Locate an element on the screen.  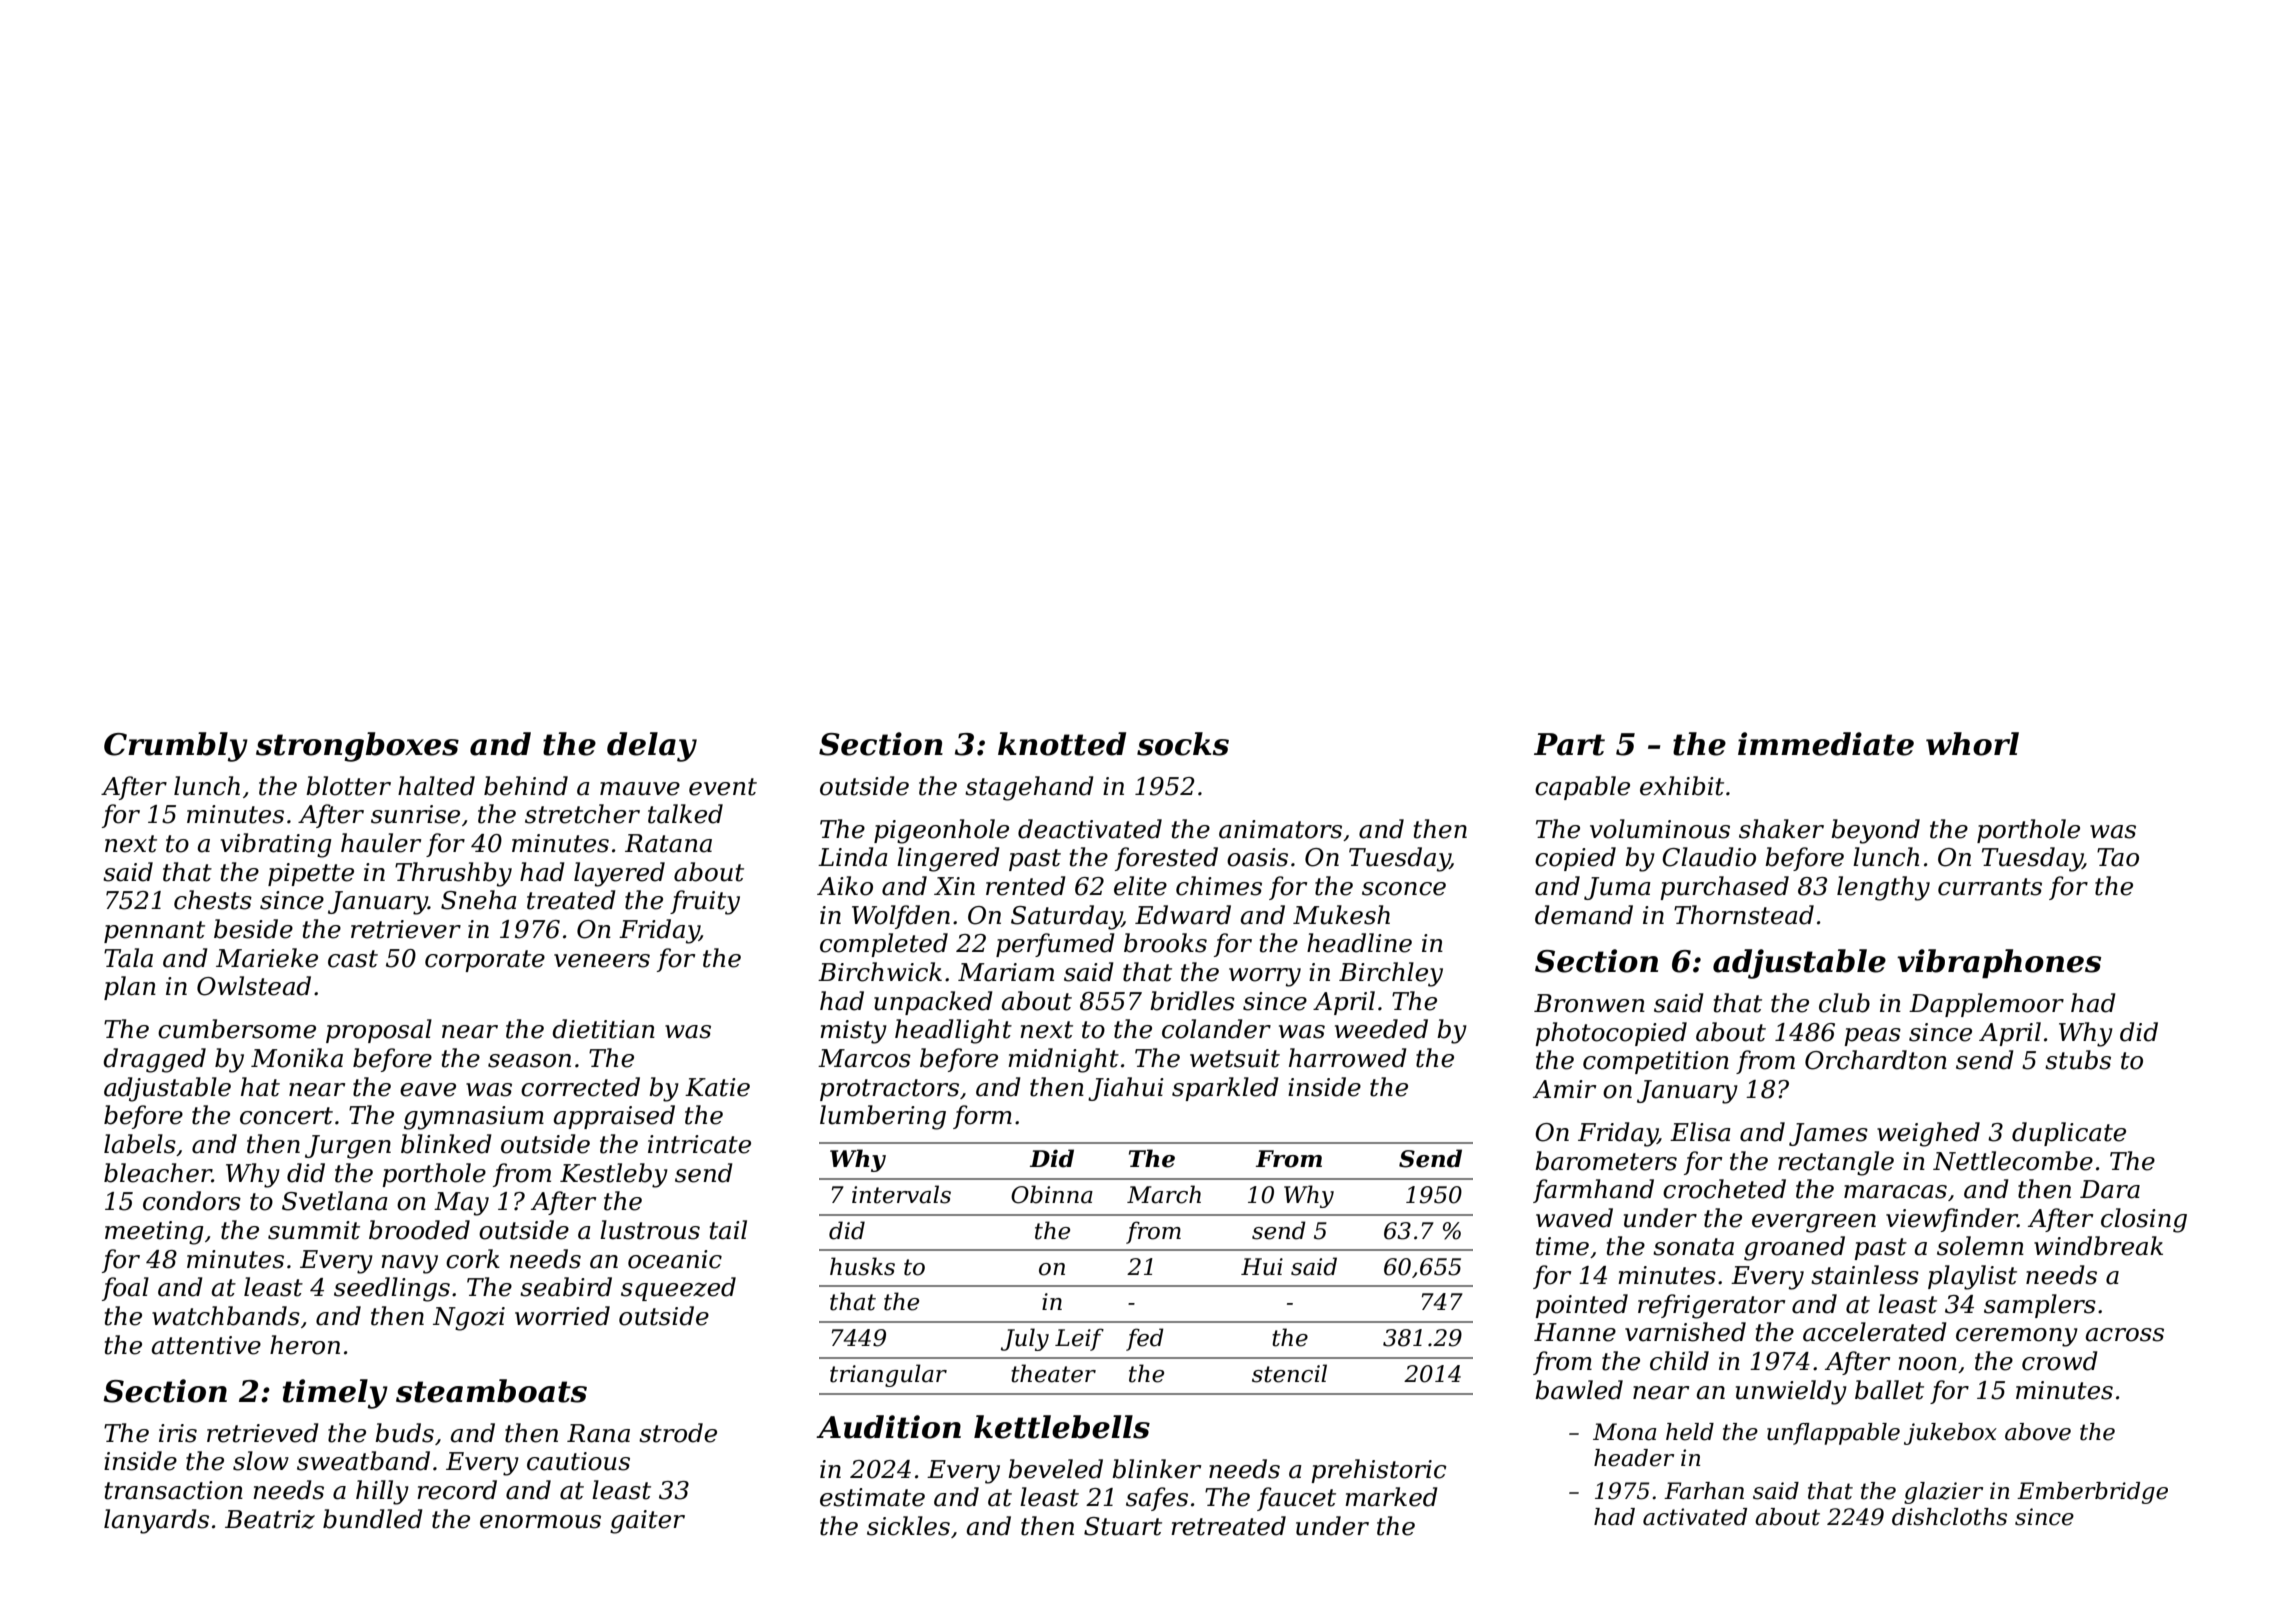
waved is located at coordinates (1574, 1218).
